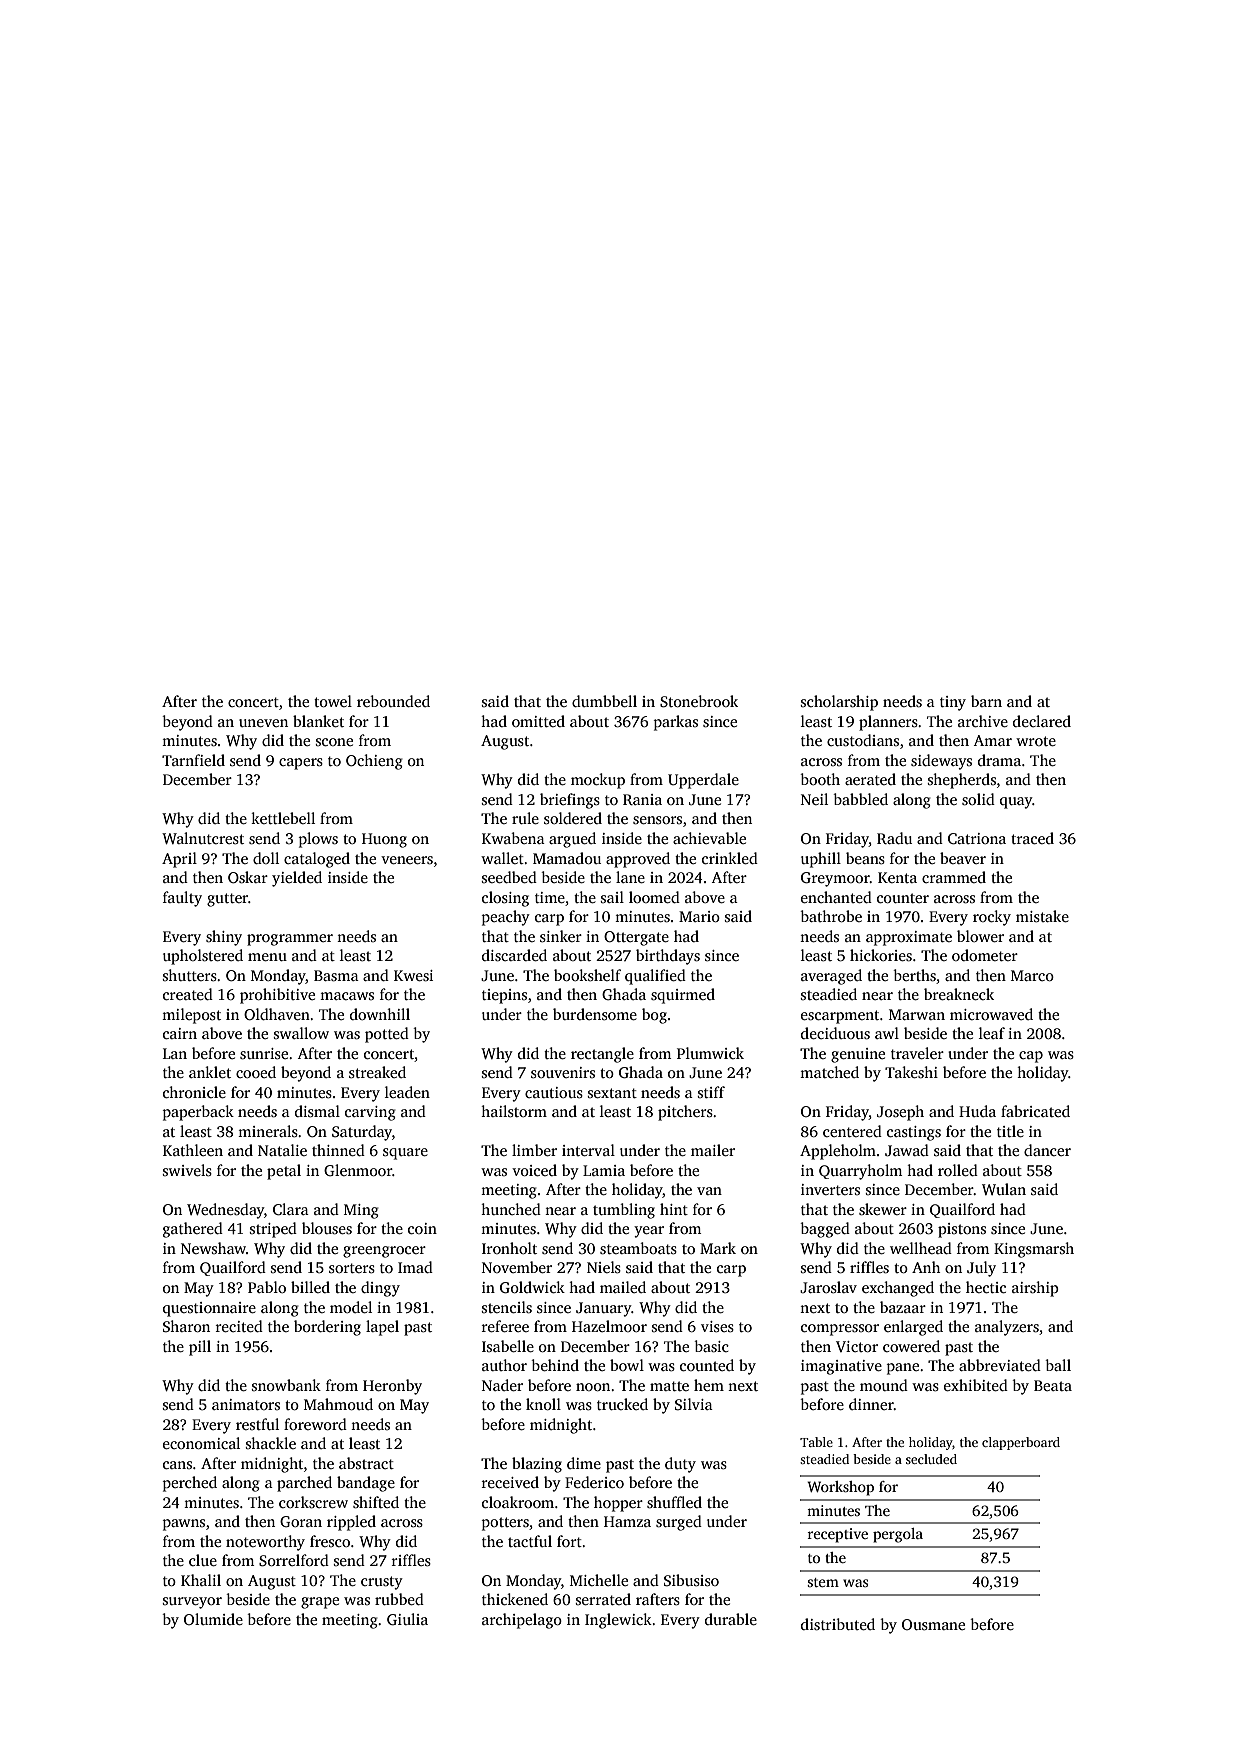  Describe the element at coordinates (366, 1463) in the screenshot. I see `abstract` at that location.
